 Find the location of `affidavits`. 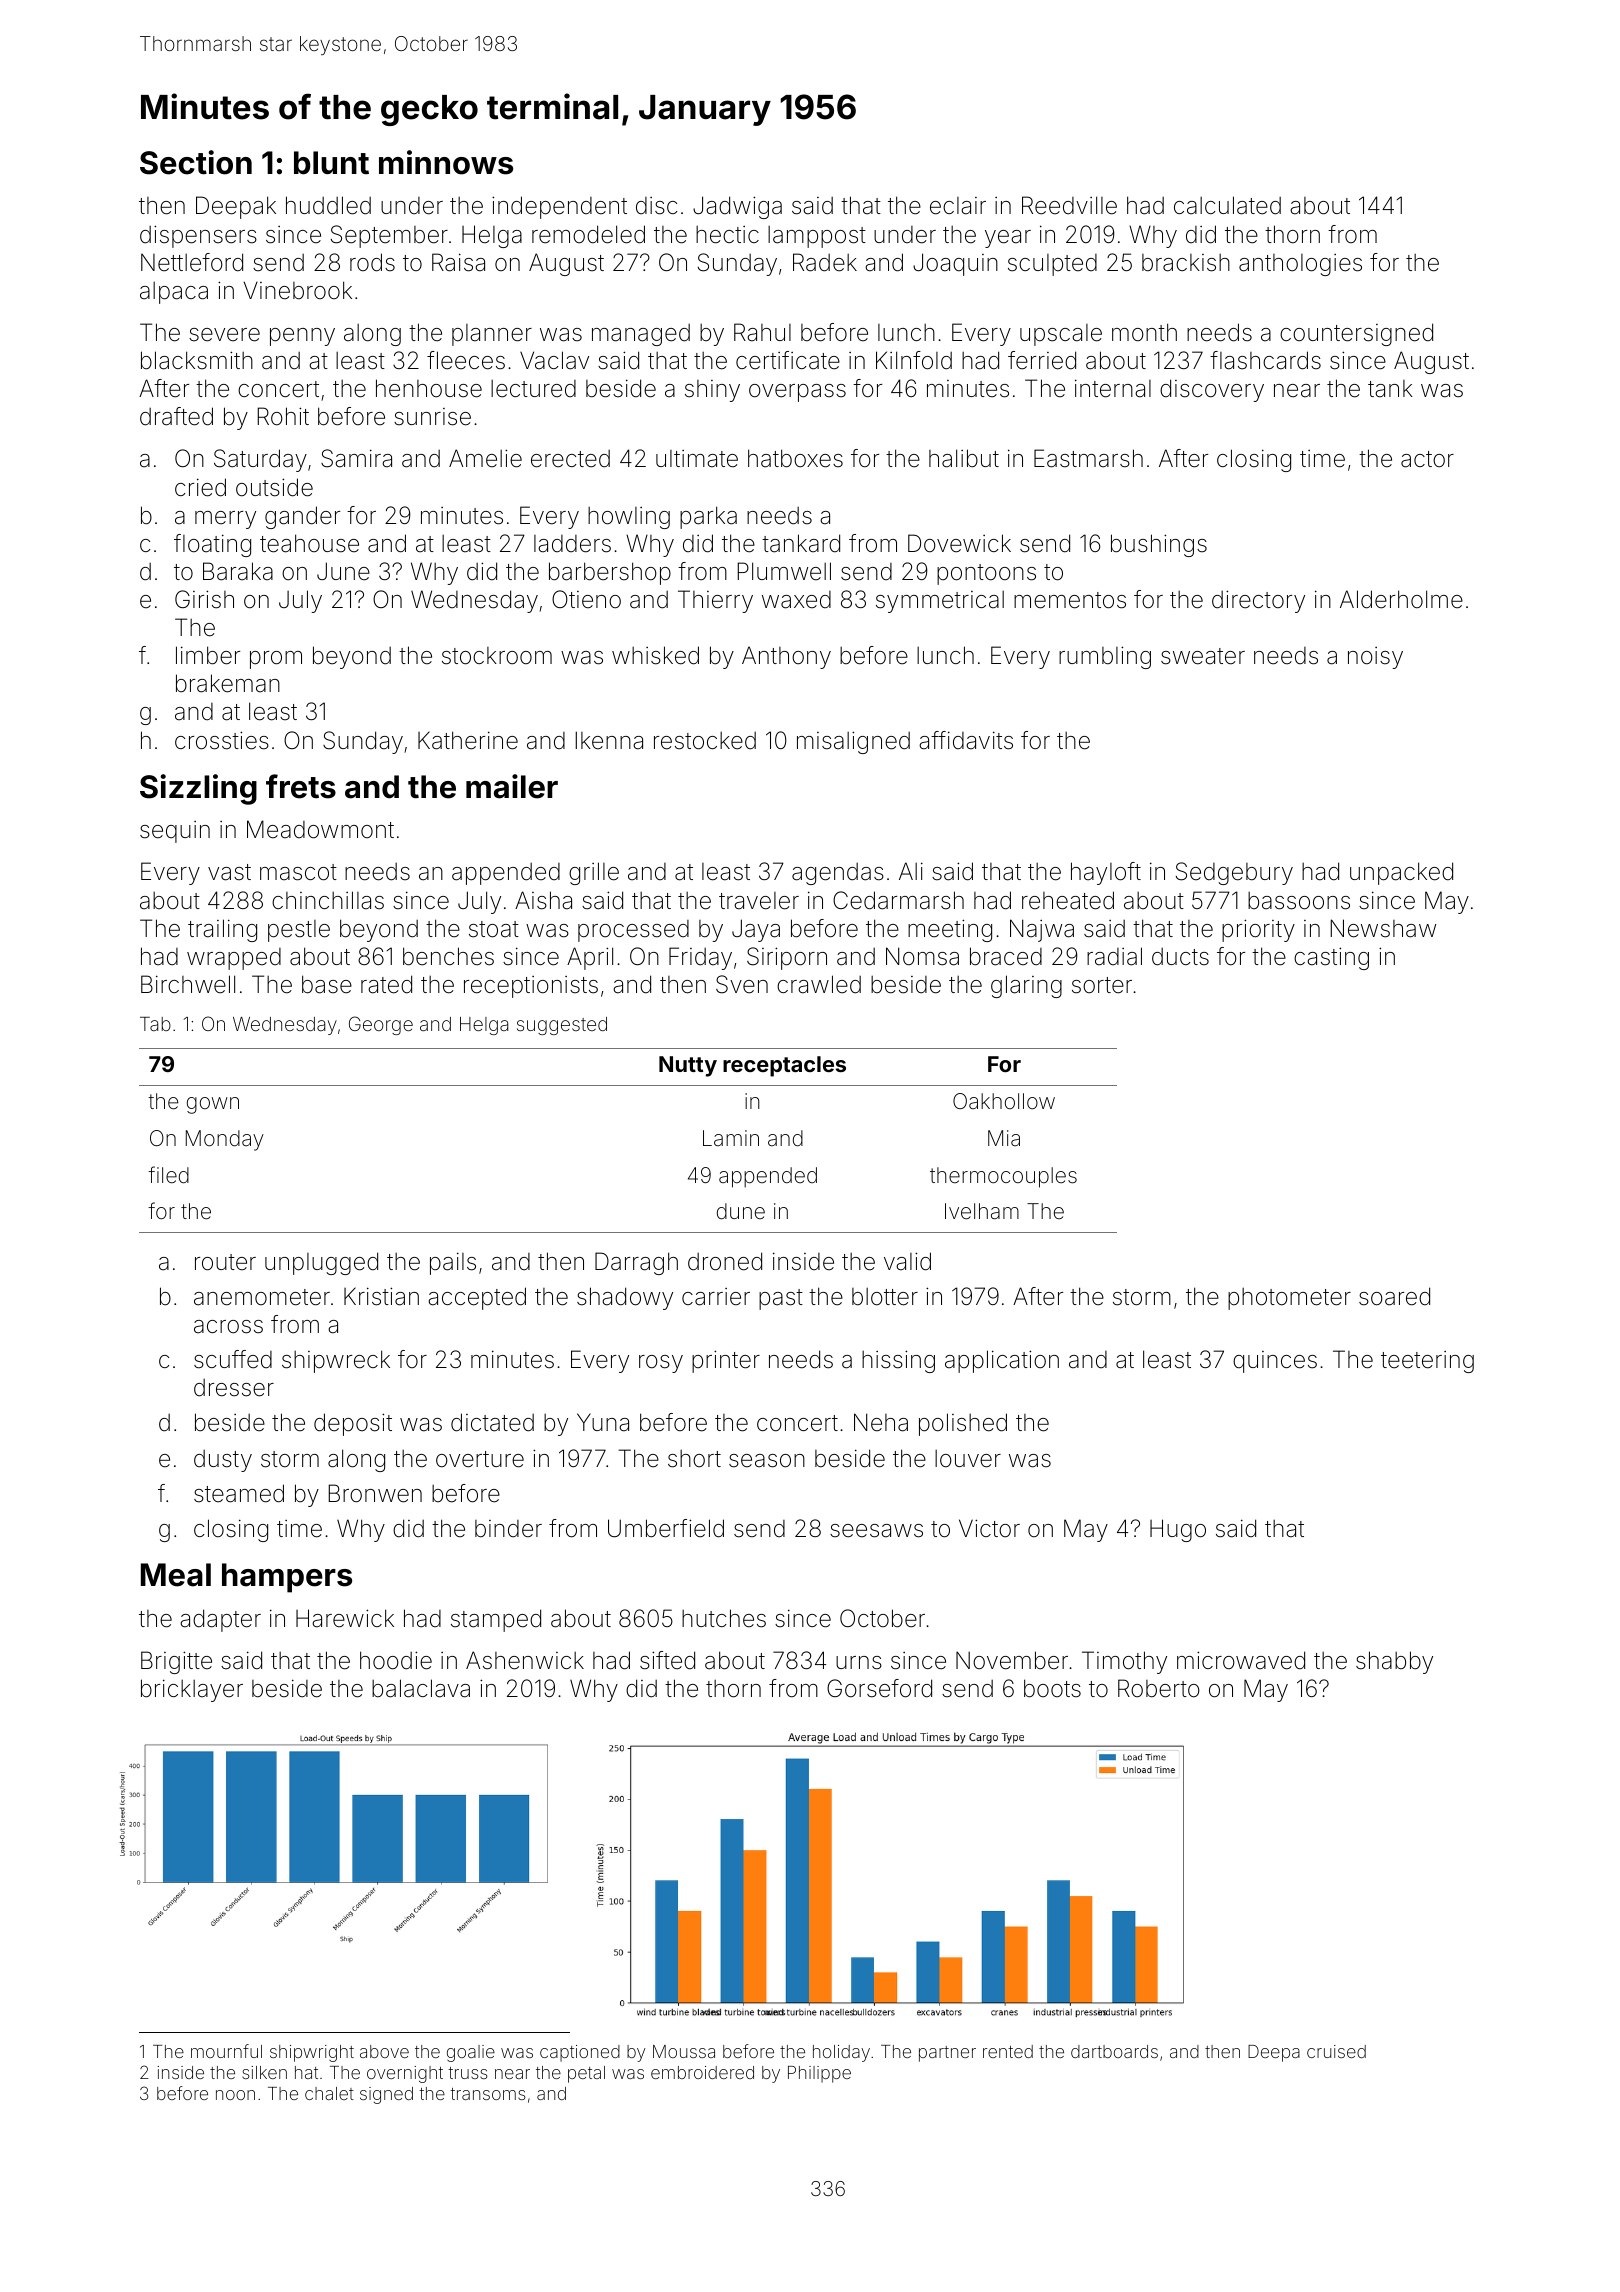

affidavits is located at coordinates (966, 740).
